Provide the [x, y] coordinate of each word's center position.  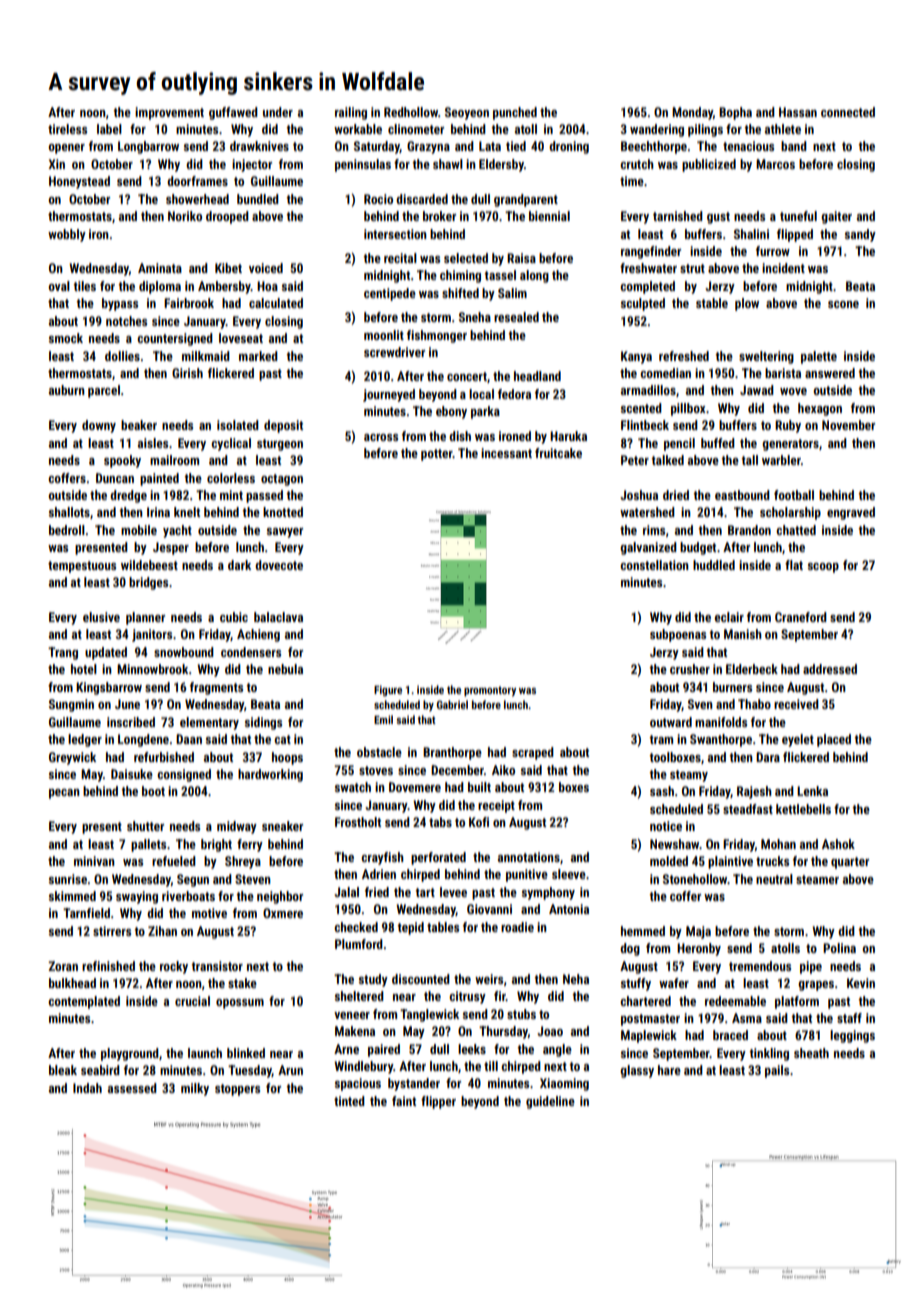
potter [437, 455]
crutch [637, 164]
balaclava [278, 617]
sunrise [68, 879]
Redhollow [411, 112]
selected [466, 258]
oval [59, 286]
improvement [169, 113]
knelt [187, 512]
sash [662, 791]
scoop [823, 568]
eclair [729, 617]
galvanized [648, 548]
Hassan [798, 112]
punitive [527, 875]
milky [195, 1089]
